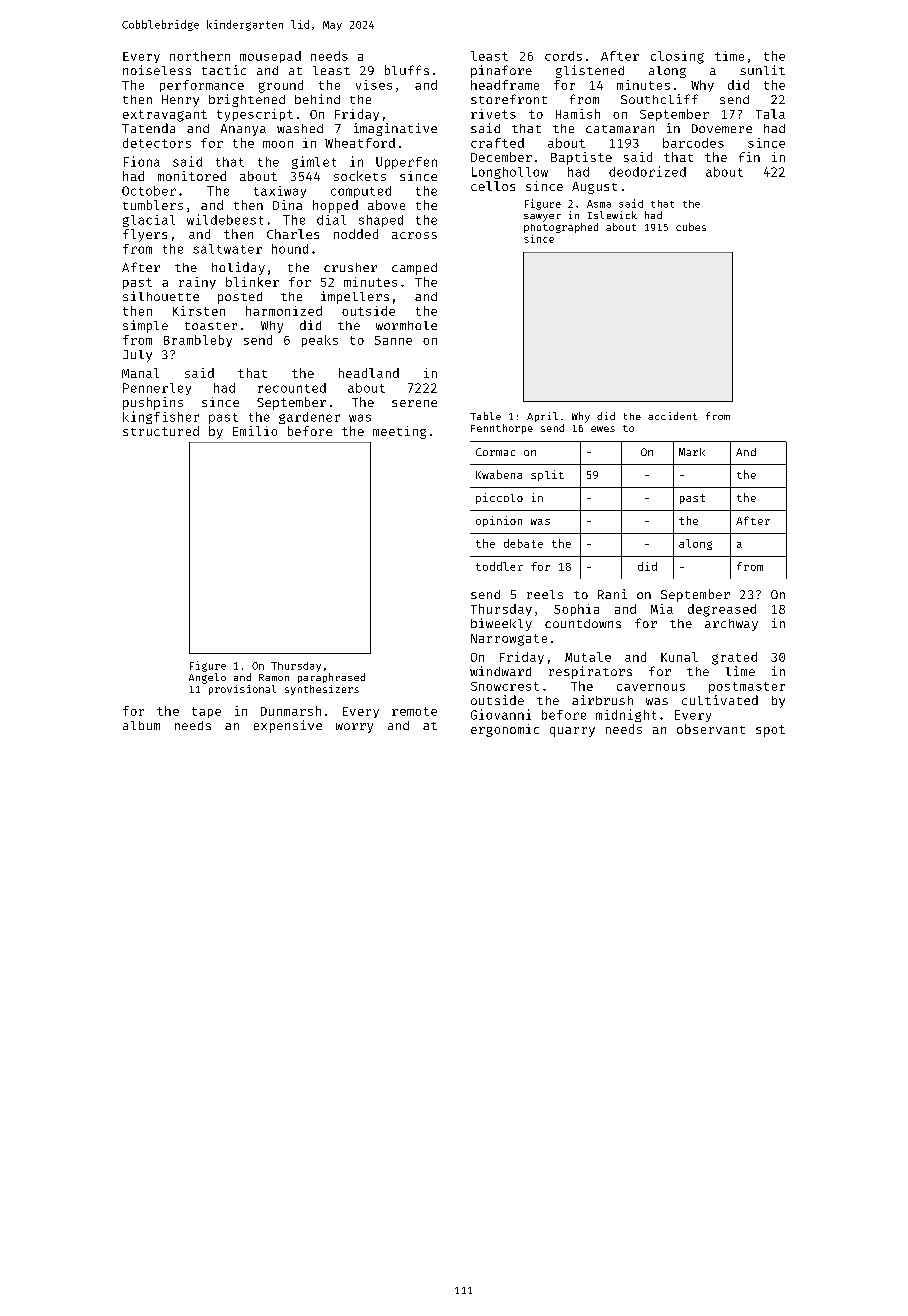  Describe the element at coordinates (563, 56) in the document. I see `cords` at that location.
